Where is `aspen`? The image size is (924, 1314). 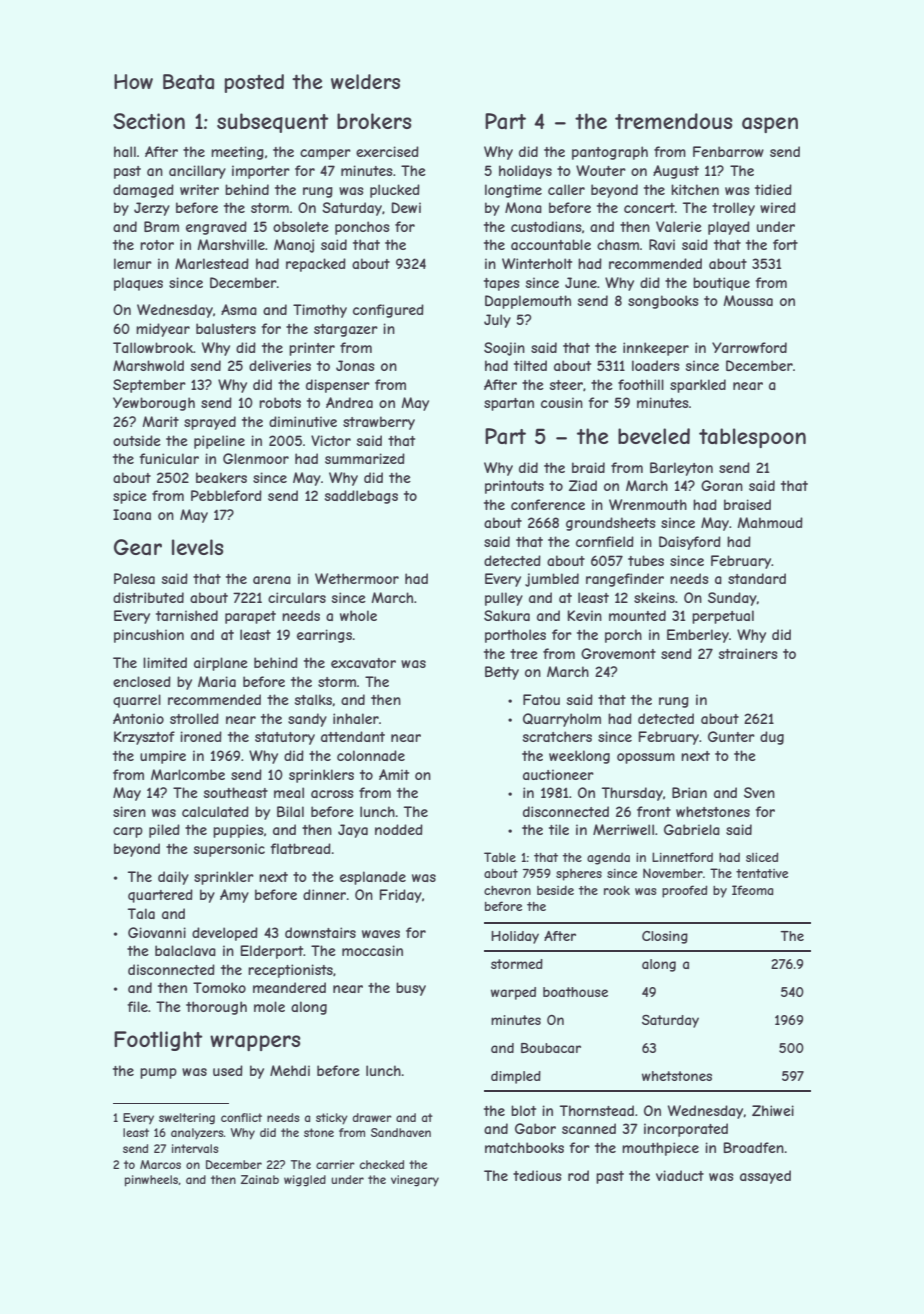
aspen is located at coordinates (770, 125).
